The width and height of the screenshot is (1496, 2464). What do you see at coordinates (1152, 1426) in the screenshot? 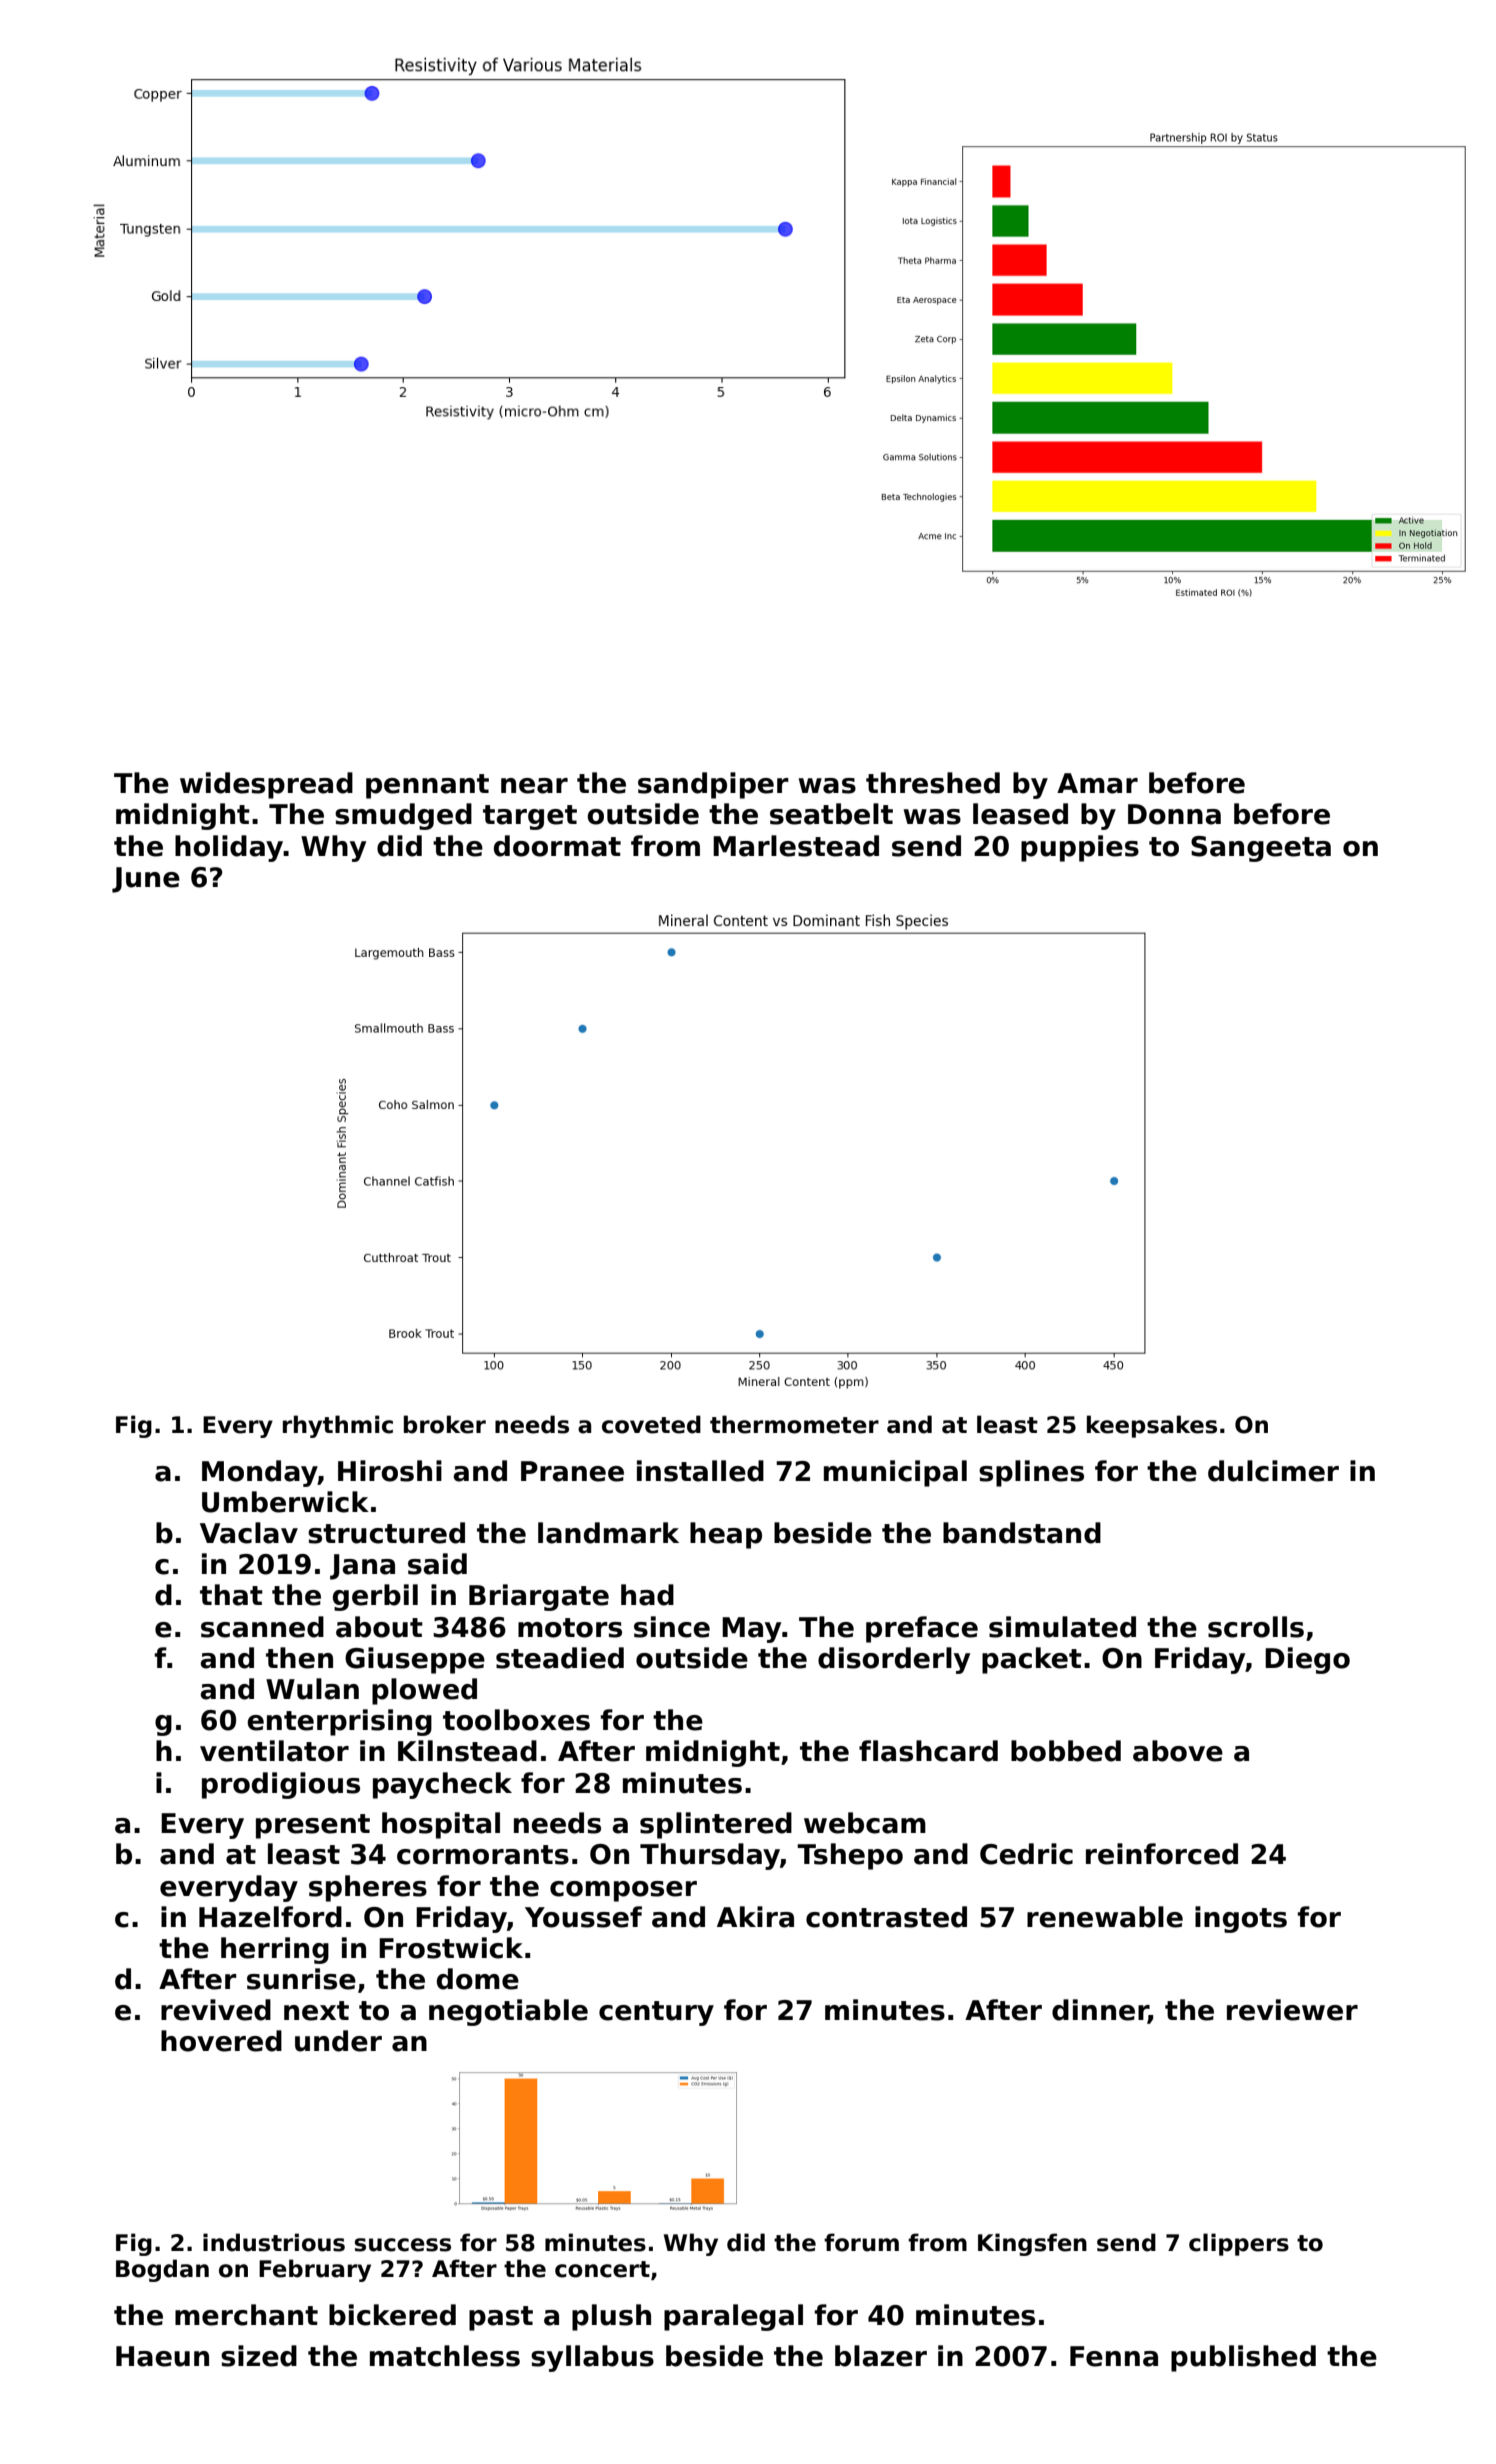
I see `keepsakes` at bounding box center [1152, 1426].
